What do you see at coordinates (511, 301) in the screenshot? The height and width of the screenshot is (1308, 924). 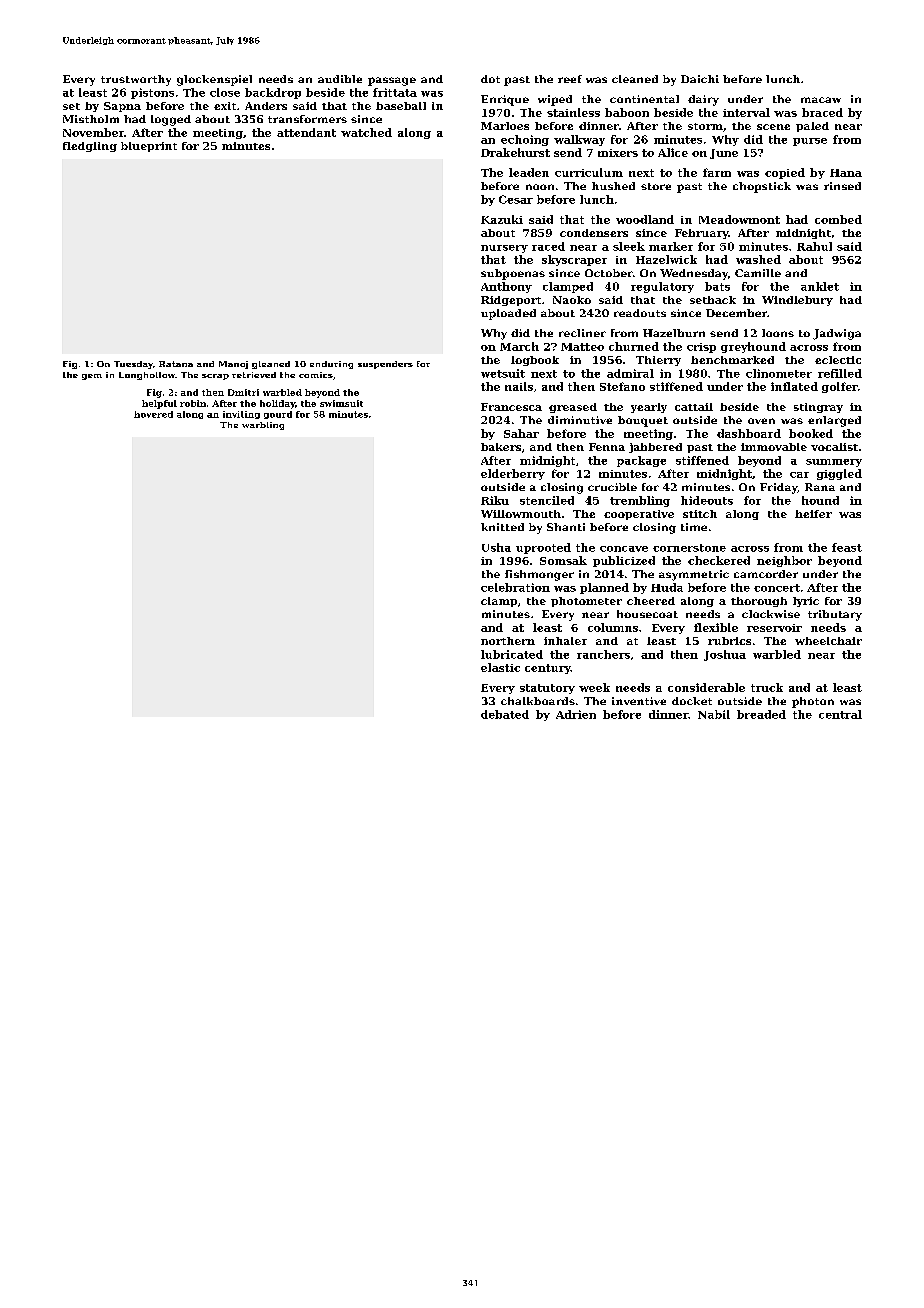 I see `Ridgeport` at bounding box center [511, 301].
